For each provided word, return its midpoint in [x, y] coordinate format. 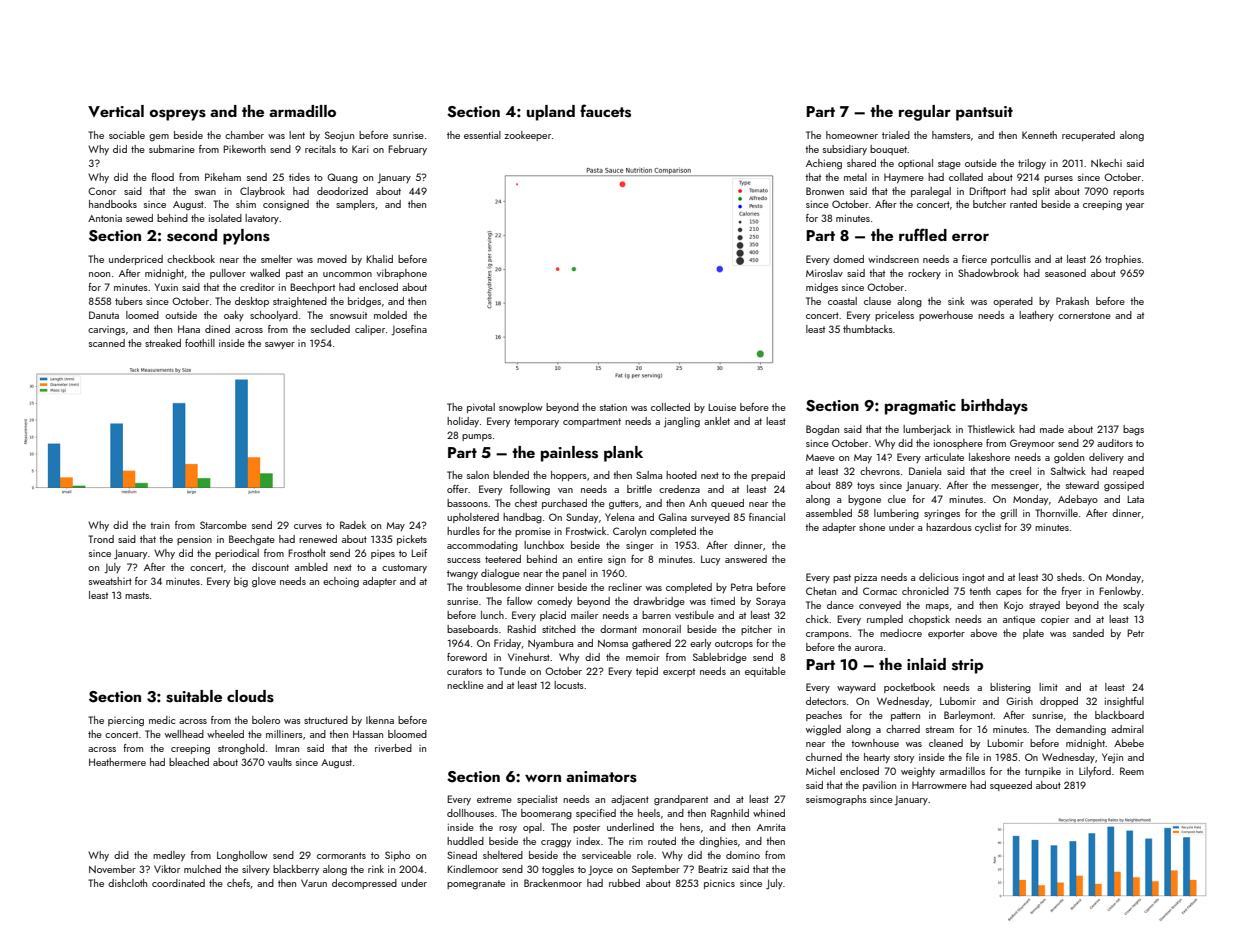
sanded [1088, 633]
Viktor [167, 869]
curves [308, 526]
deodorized [342, 191]
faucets [605, 111]
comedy [554, 602]
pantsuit [984, 113]
